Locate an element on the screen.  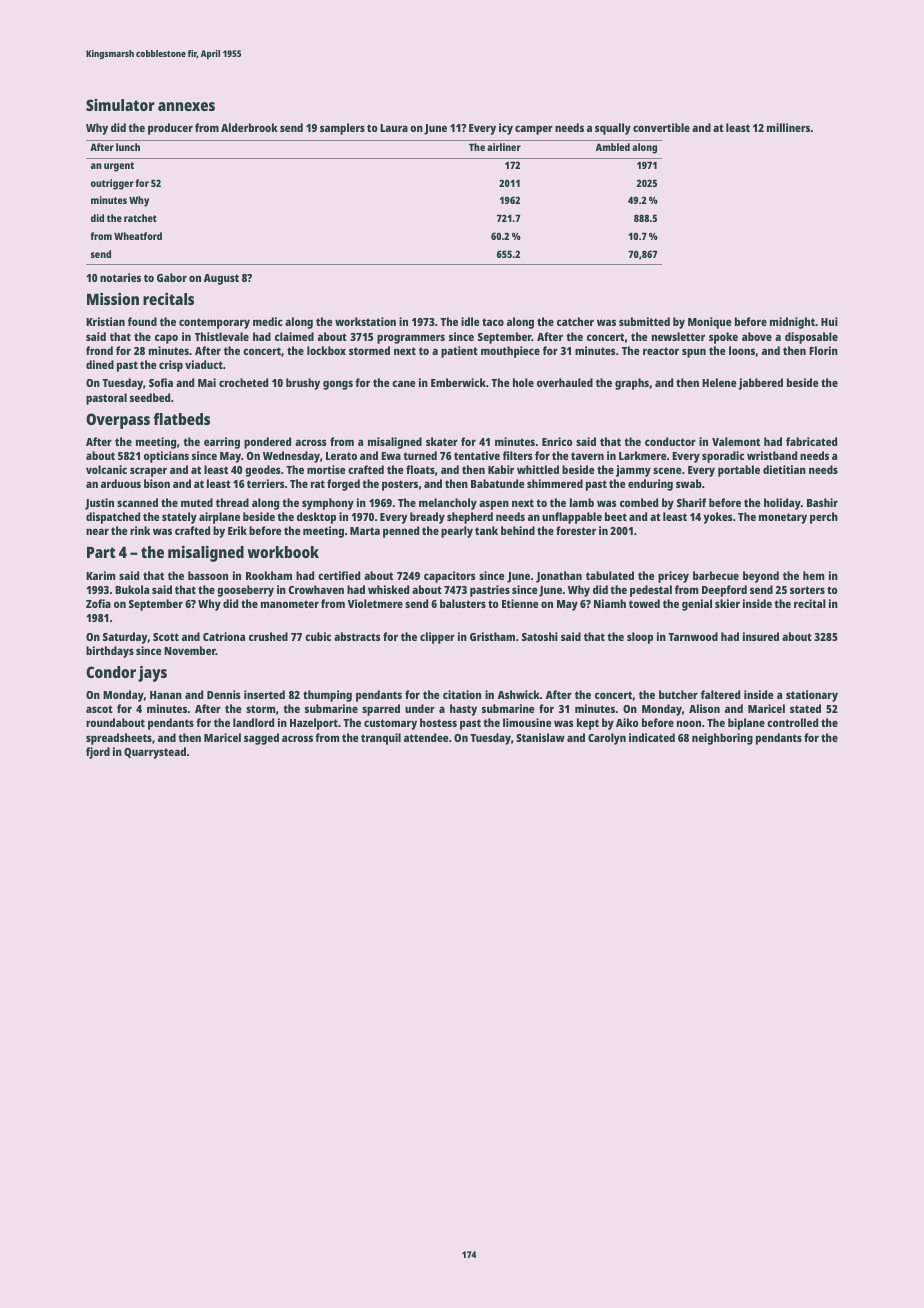
convertible is located at coordinates (661, 127).
